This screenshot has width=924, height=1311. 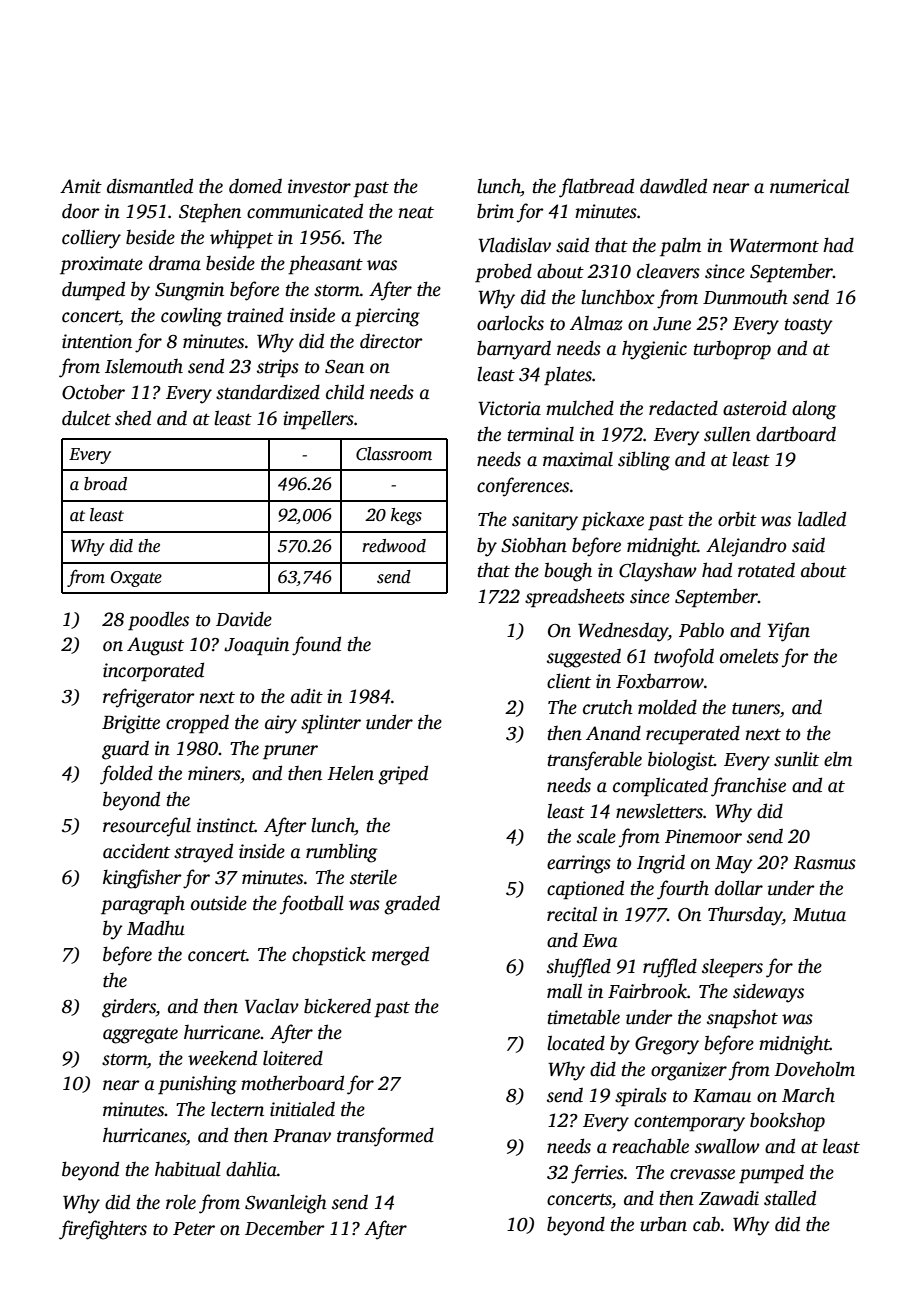 I want to click on proximate, so click(x=101, y=265).
